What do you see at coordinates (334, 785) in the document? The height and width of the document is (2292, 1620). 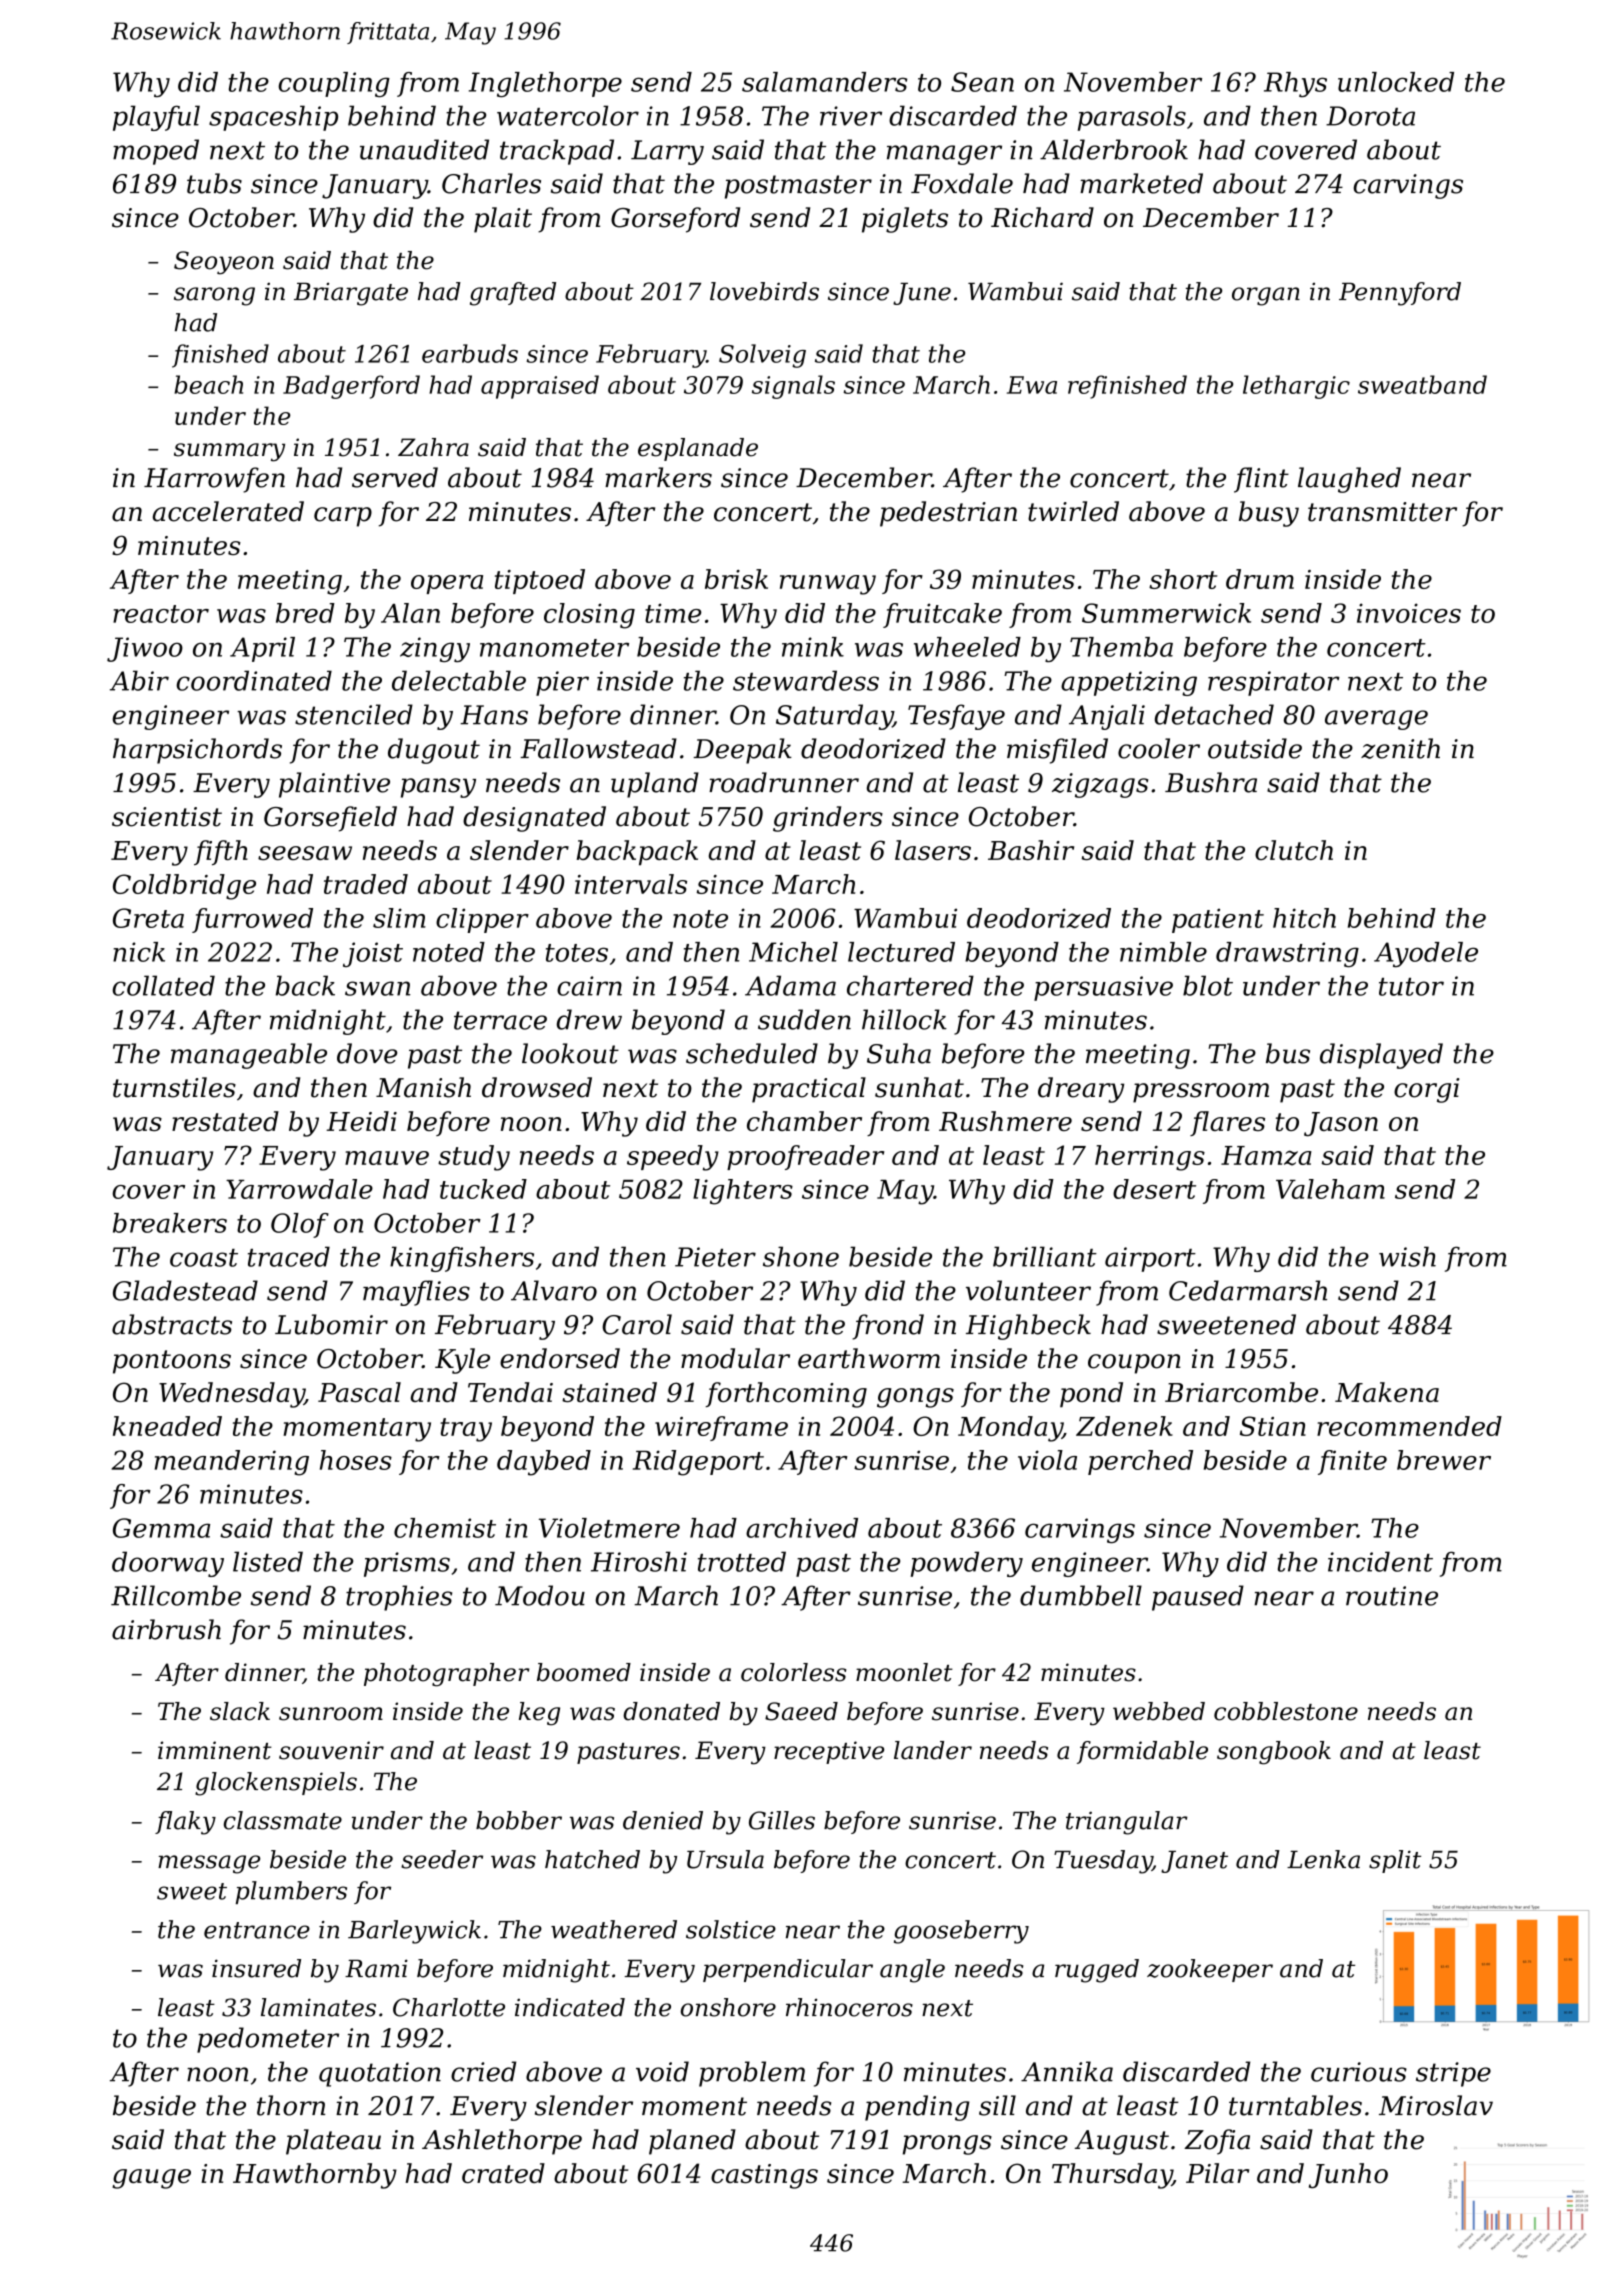 I see `plaintive` at bounding box center [334, 785].
